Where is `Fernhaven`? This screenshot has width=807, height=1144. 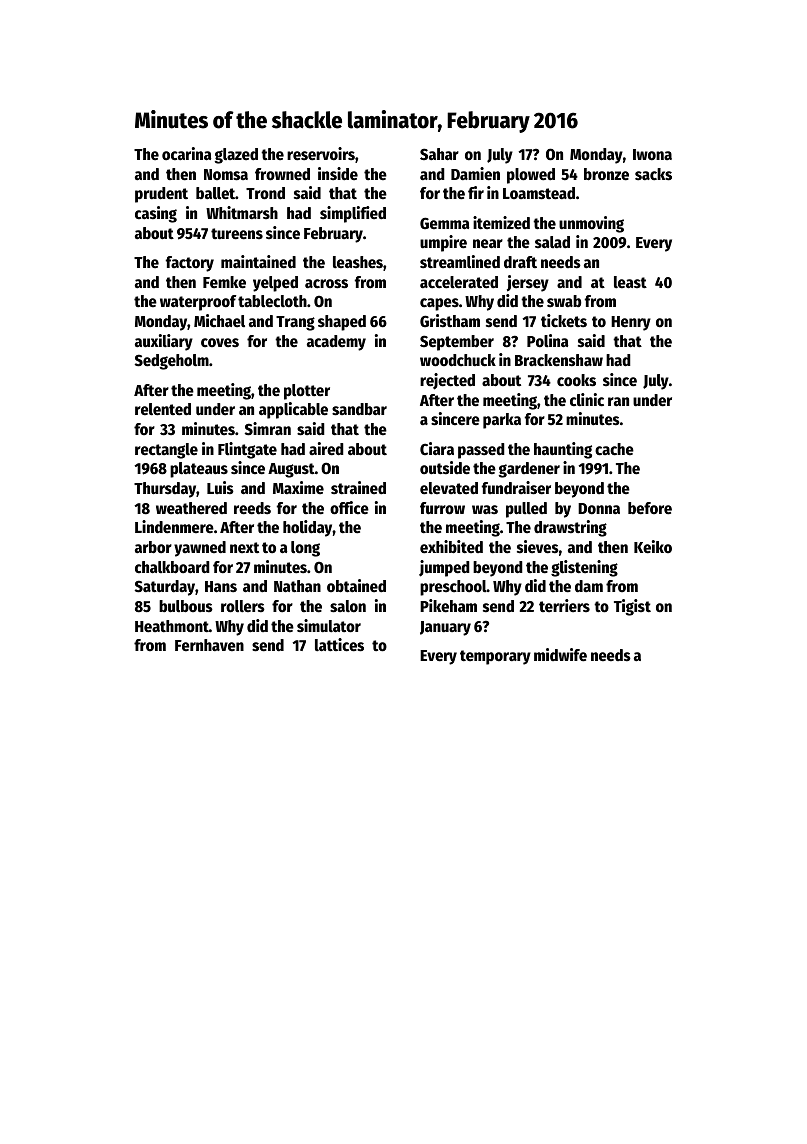
Fernhaven is located at coordinates (209, 645).
